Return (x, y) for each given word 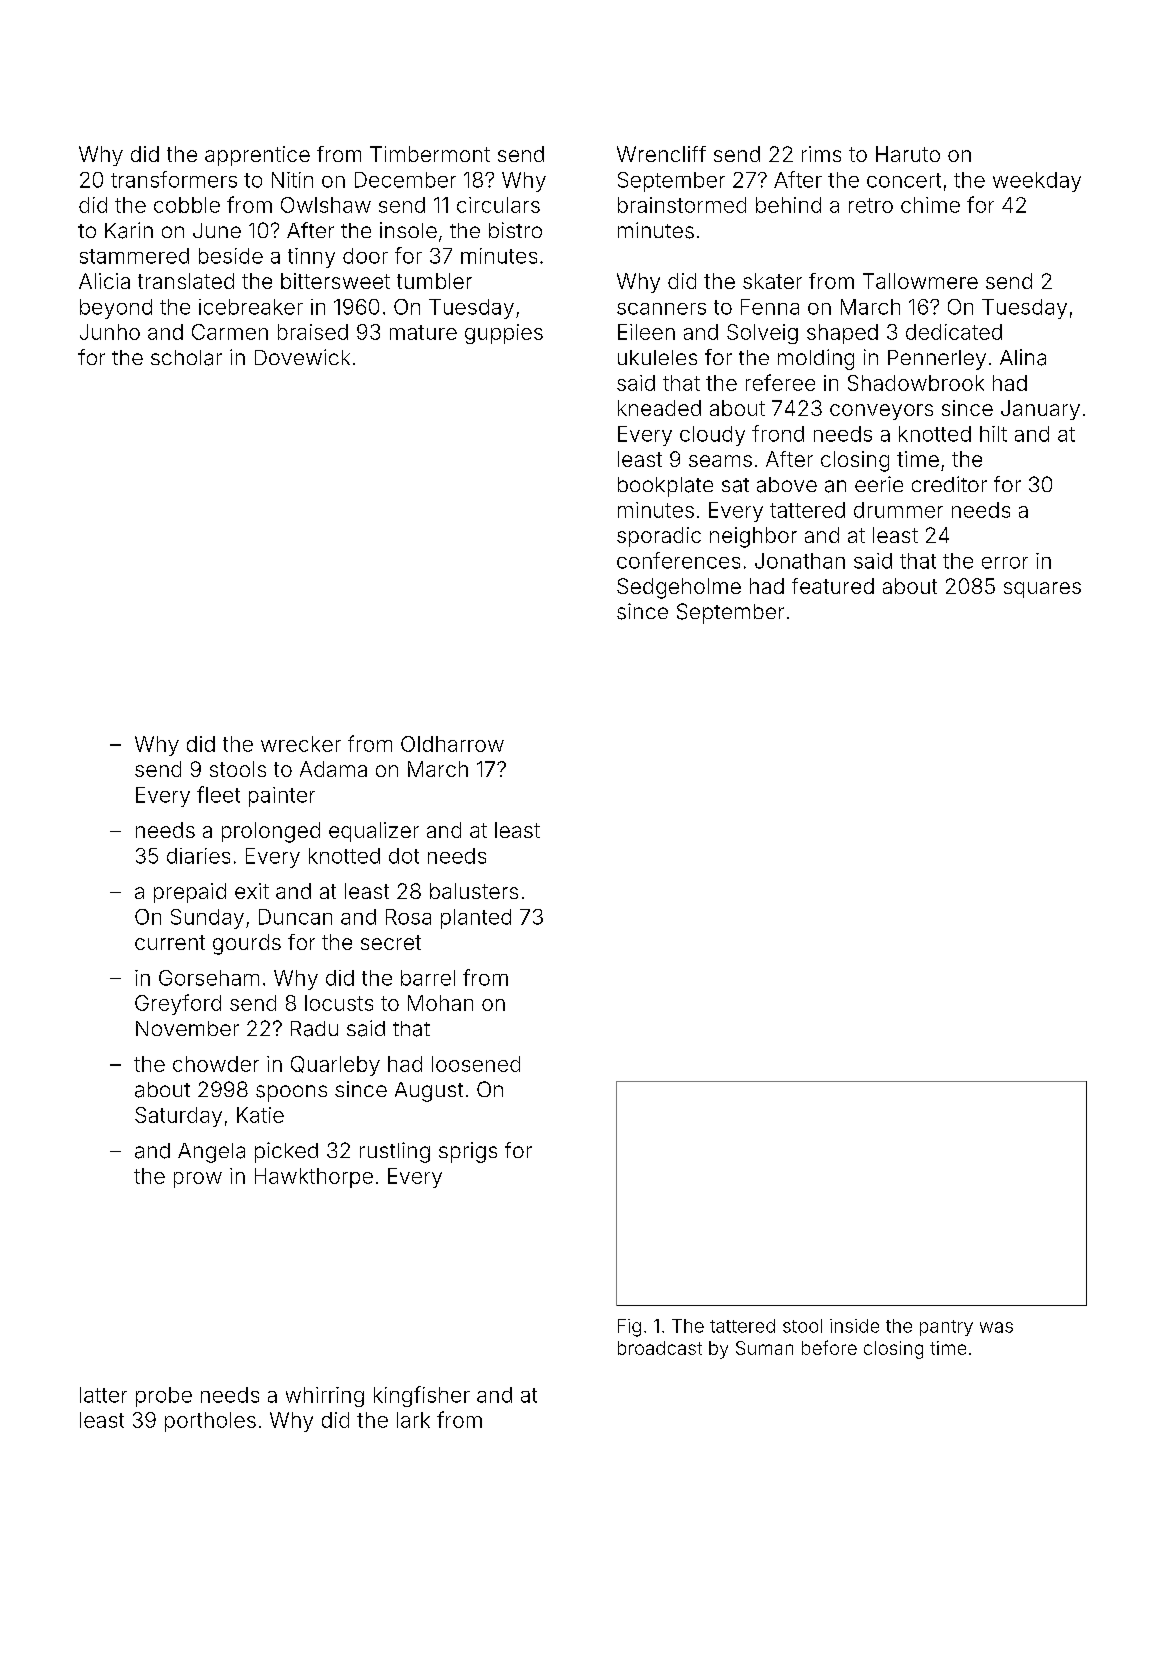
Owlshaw (326, 205)
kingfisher (422, 1396)
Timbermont (430, 154)
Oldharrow (452, 744)
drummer (898, 510)
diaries (198, 856)
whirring (325, 1397)
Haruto (908, 154)
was (996, 1327)
